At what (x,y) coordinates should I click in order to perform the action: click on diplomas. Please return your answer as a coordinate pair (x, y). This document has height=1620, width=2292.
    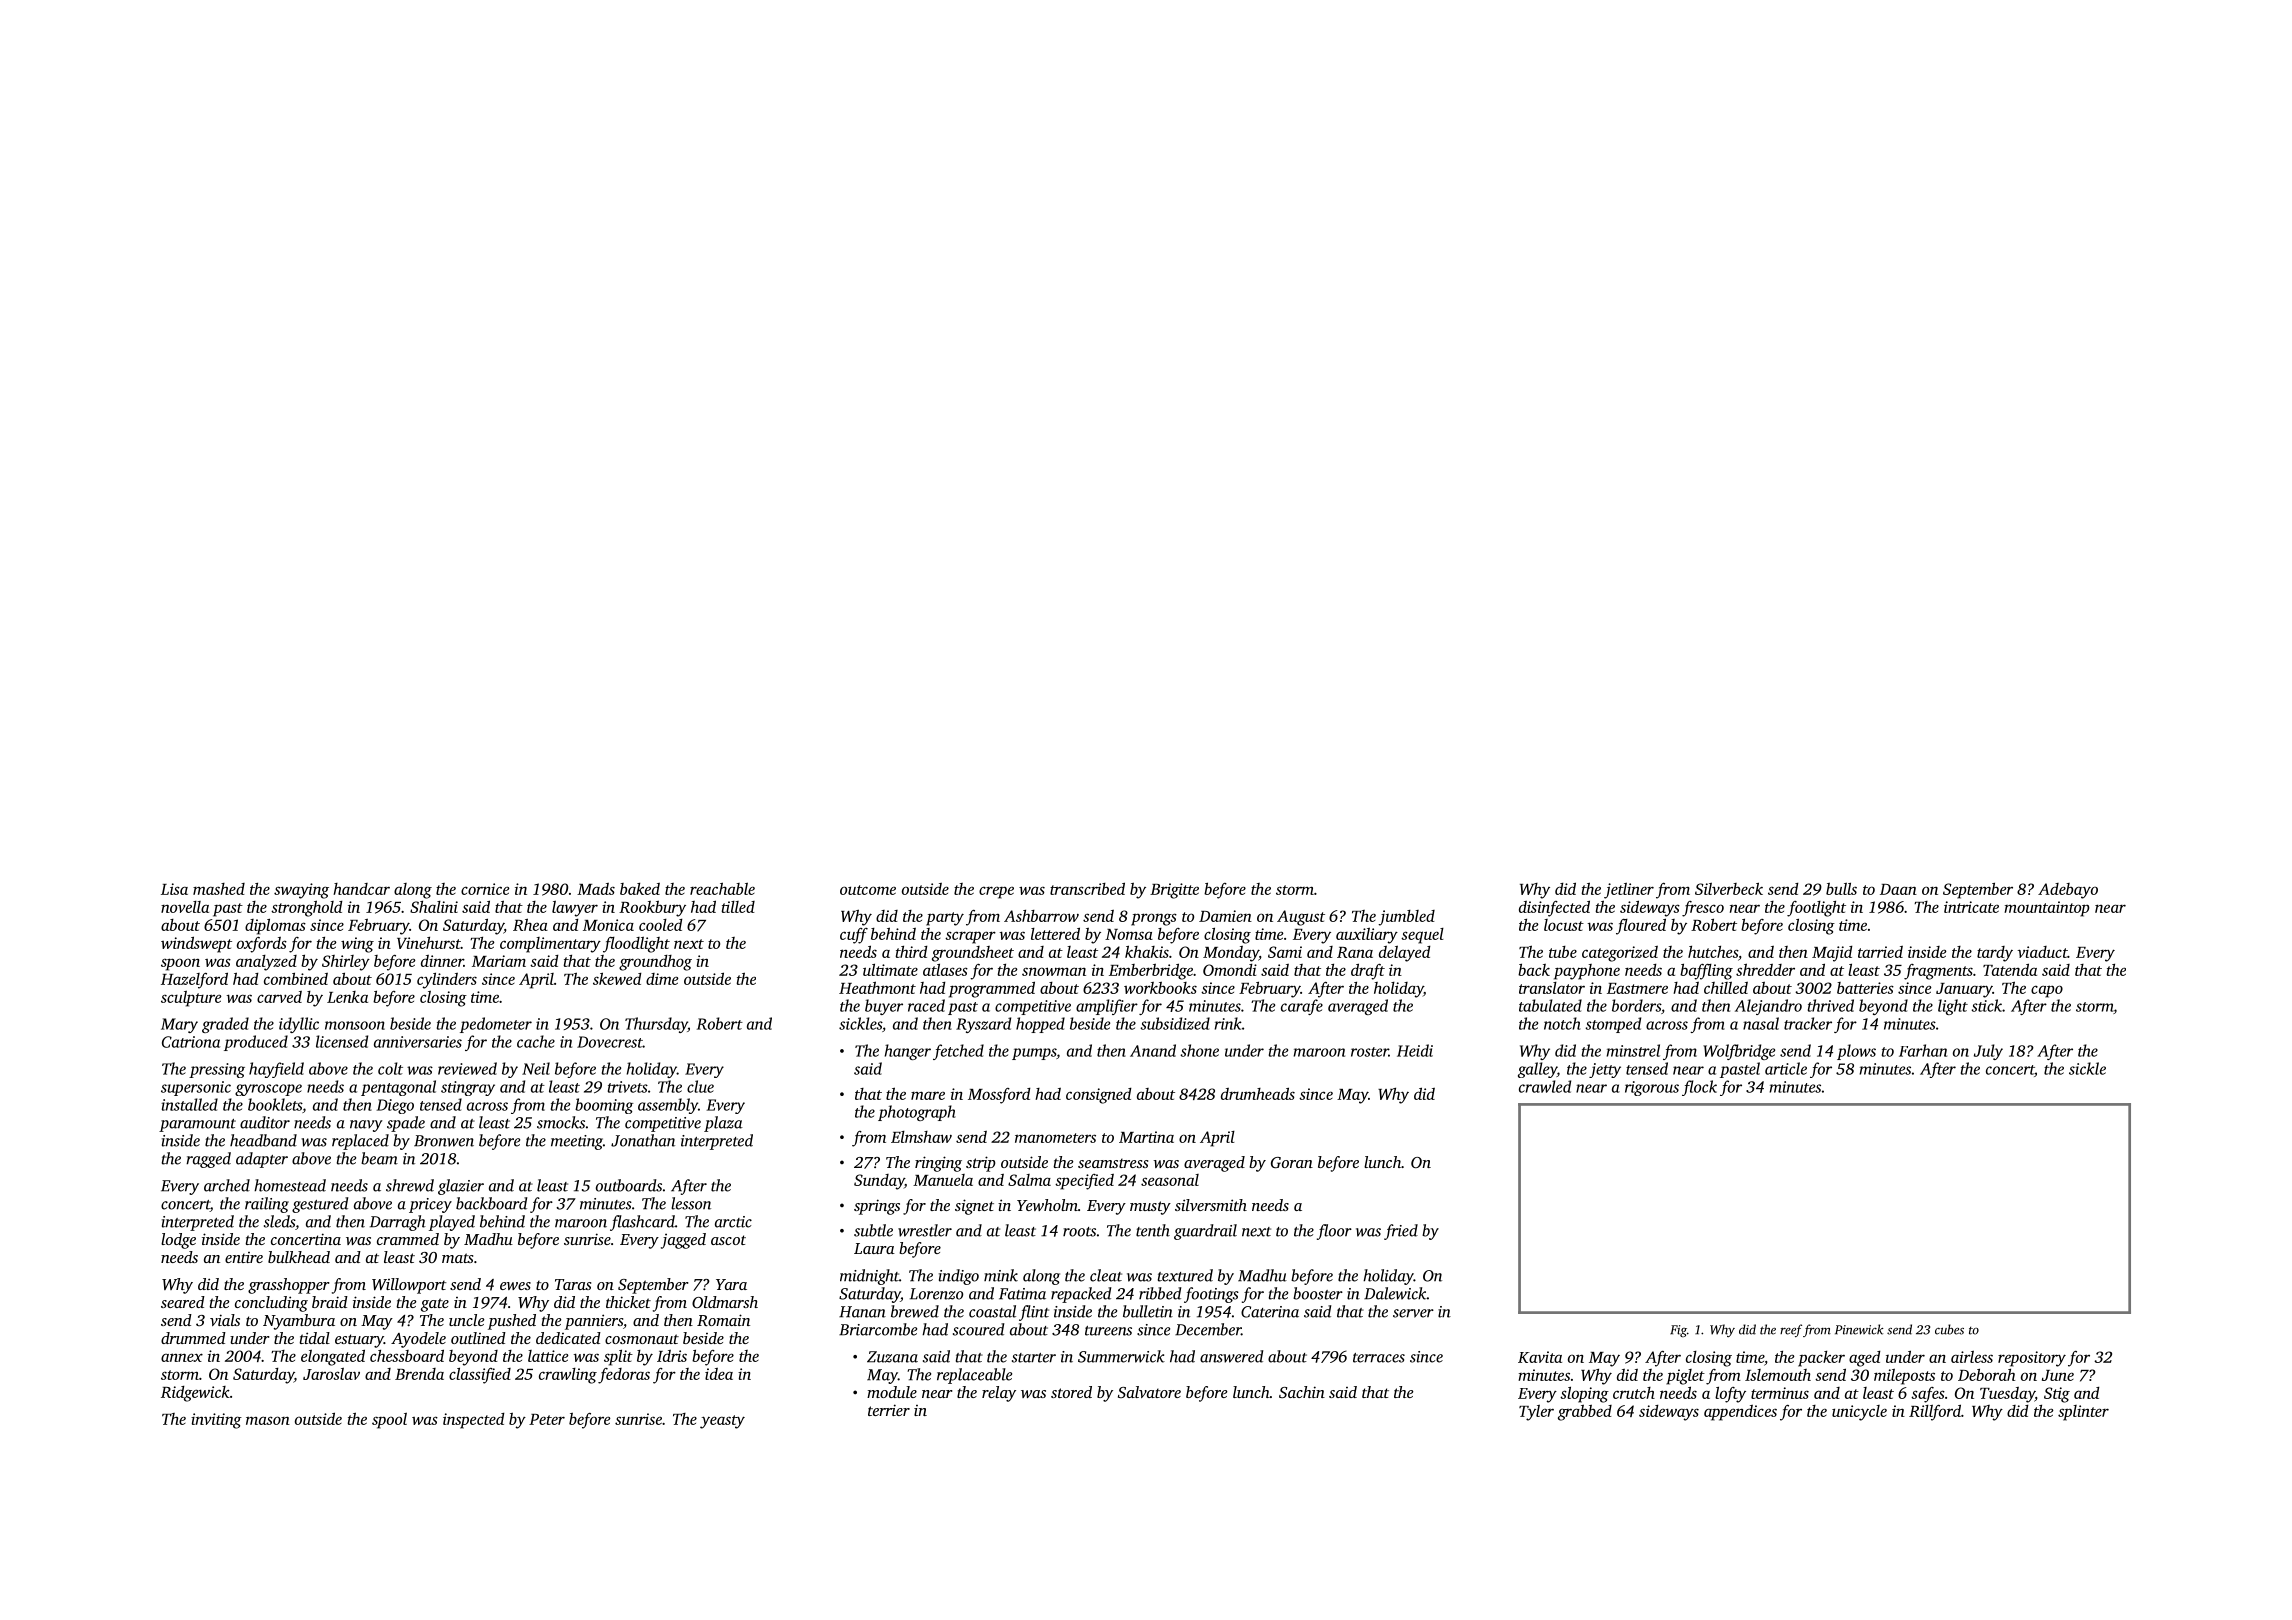
    Looking at the image, I should click on (275, 927).
